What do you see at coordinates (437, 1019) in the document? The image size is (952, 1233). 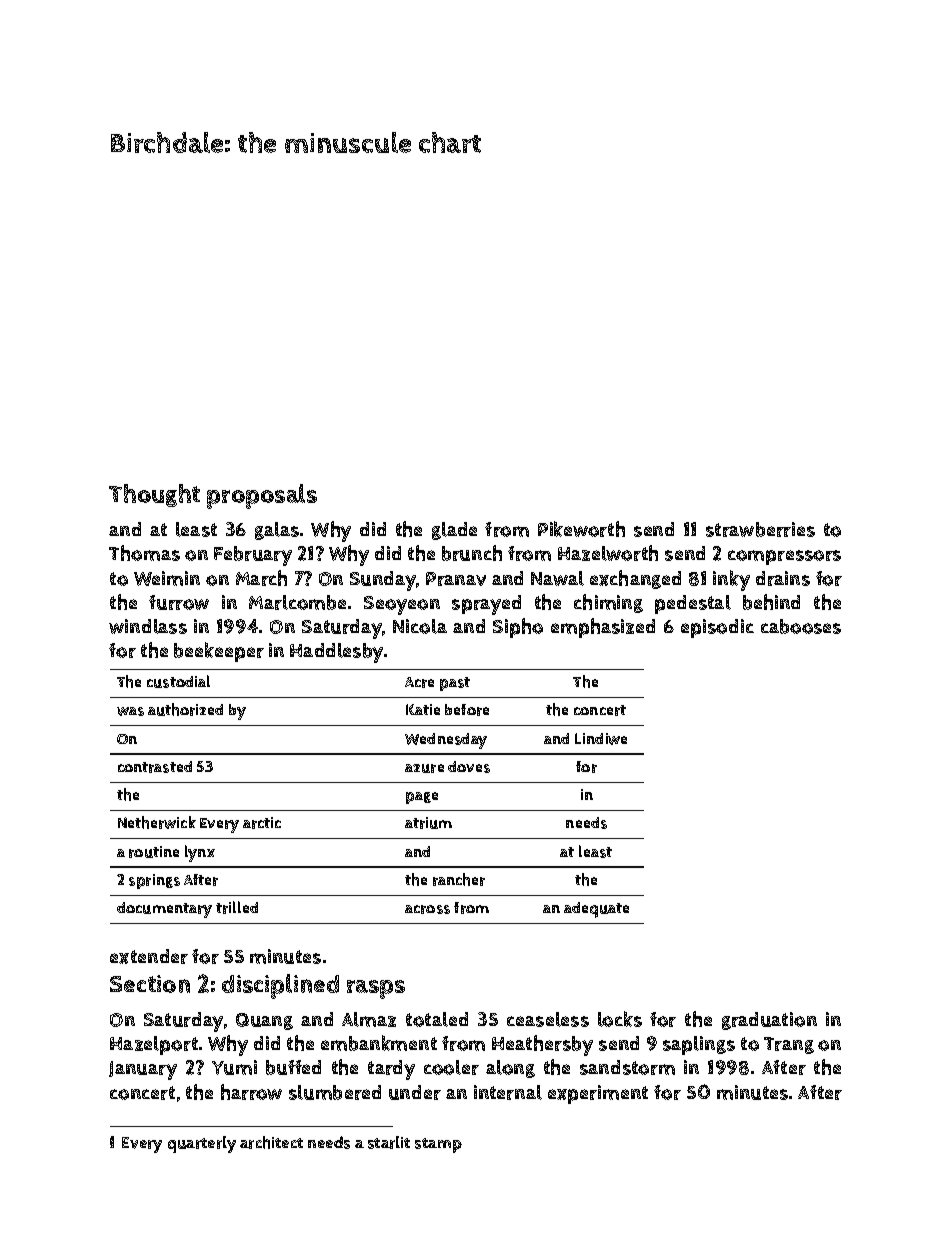 I see `totaled` at bounding box center [437, 1019].
